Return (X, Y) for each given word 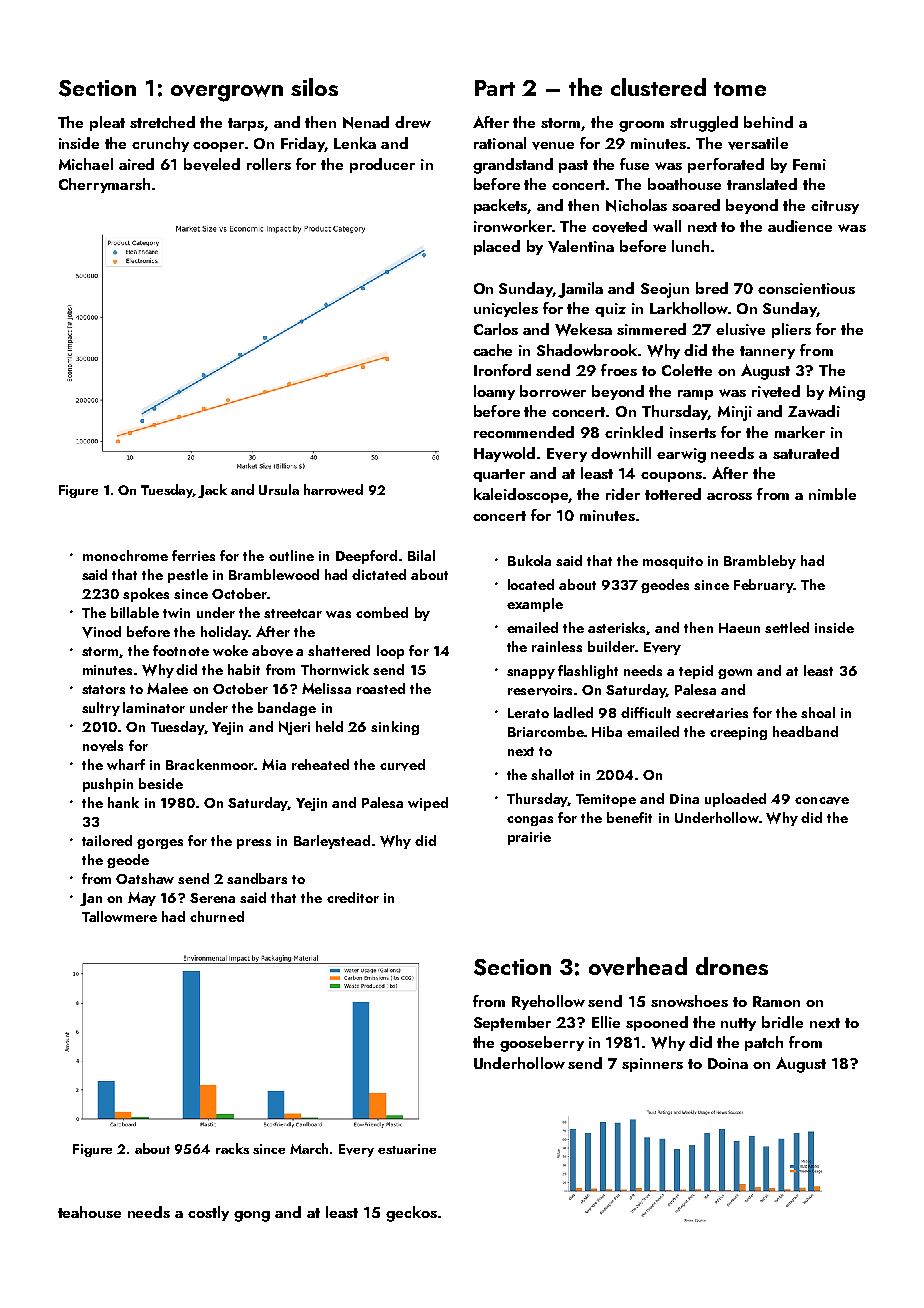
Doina (728, 1063)
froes (619, 370)
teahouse (89, 1212)
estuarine (407, 1149)
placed (497, 247)
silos (314, 87)
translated (762, 184)
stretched (162, 122)
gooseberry (542, 1044)
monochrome (125, 555)
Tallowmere (119, 916)
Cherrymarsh (104, 185)
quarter (499, 475)
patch (764, 1043)
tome (740, 89)
